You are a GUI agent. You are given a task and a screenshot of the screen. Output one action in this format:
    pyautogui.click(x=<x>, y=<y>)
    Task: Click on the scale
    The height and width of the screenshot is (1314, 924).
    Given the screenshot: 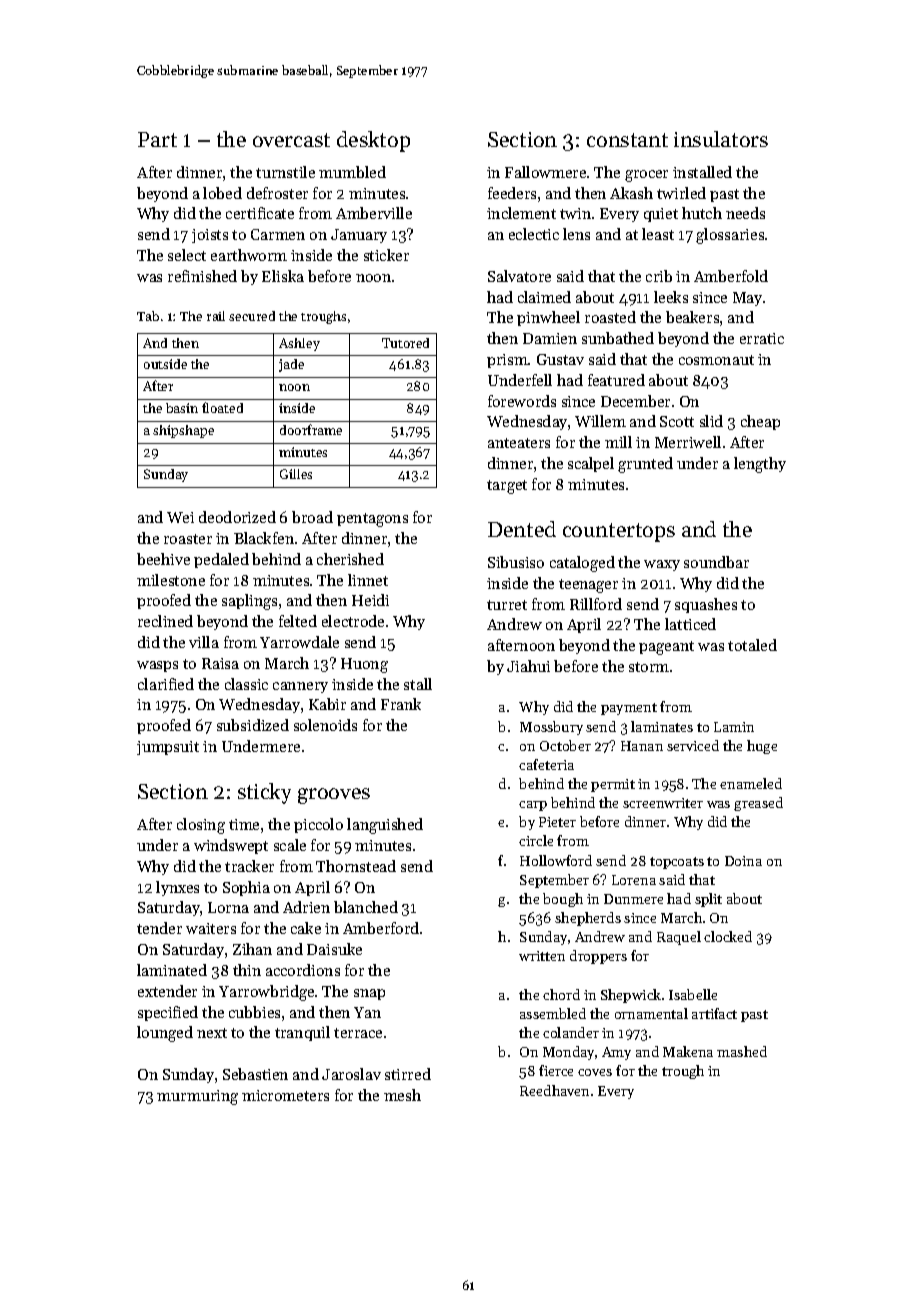 What is the action you would take?
    pyautogui.click(x=290, y=845)
